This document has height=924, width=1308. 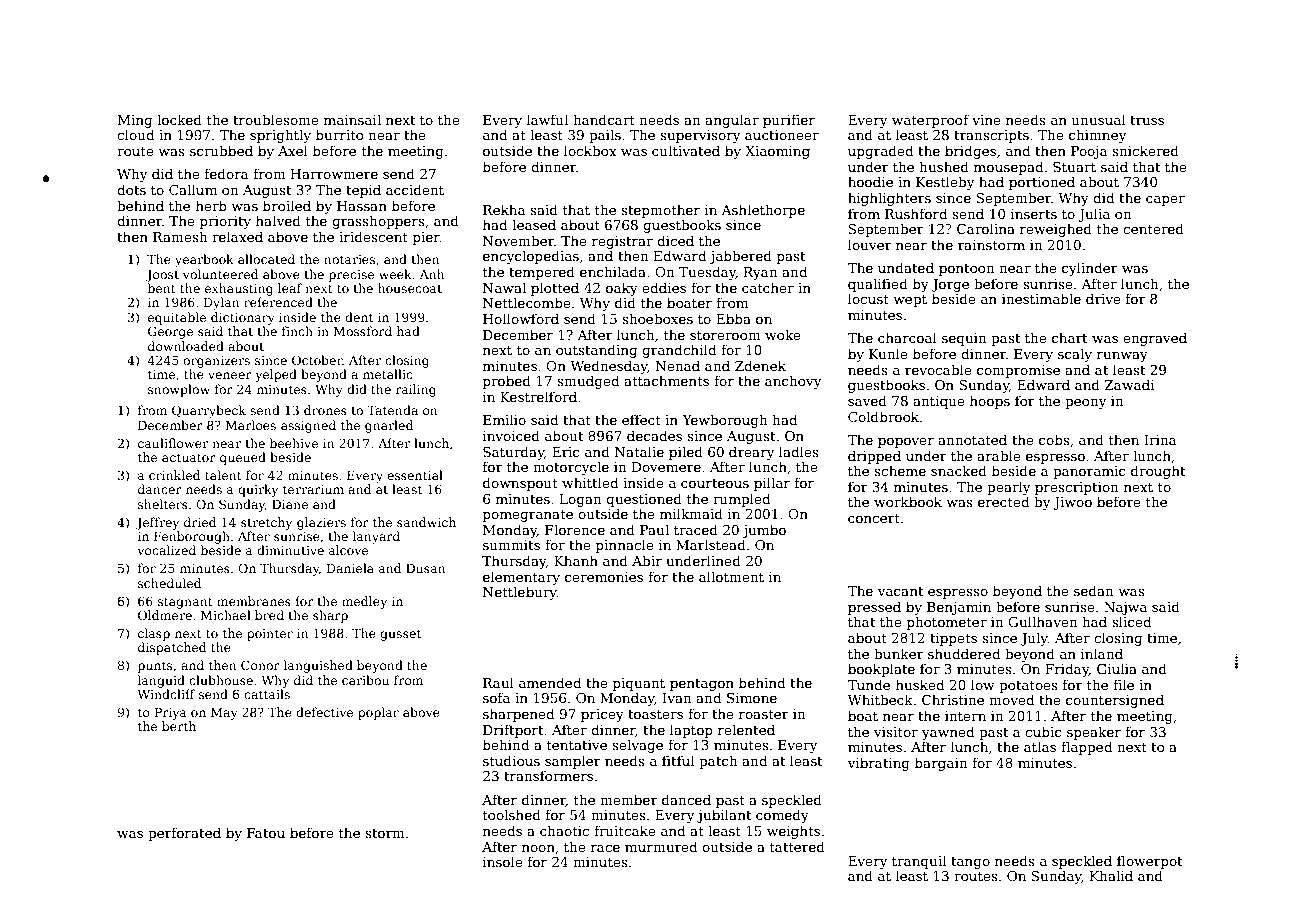 I want to click on Fatou, so click(x=266, y=833).
